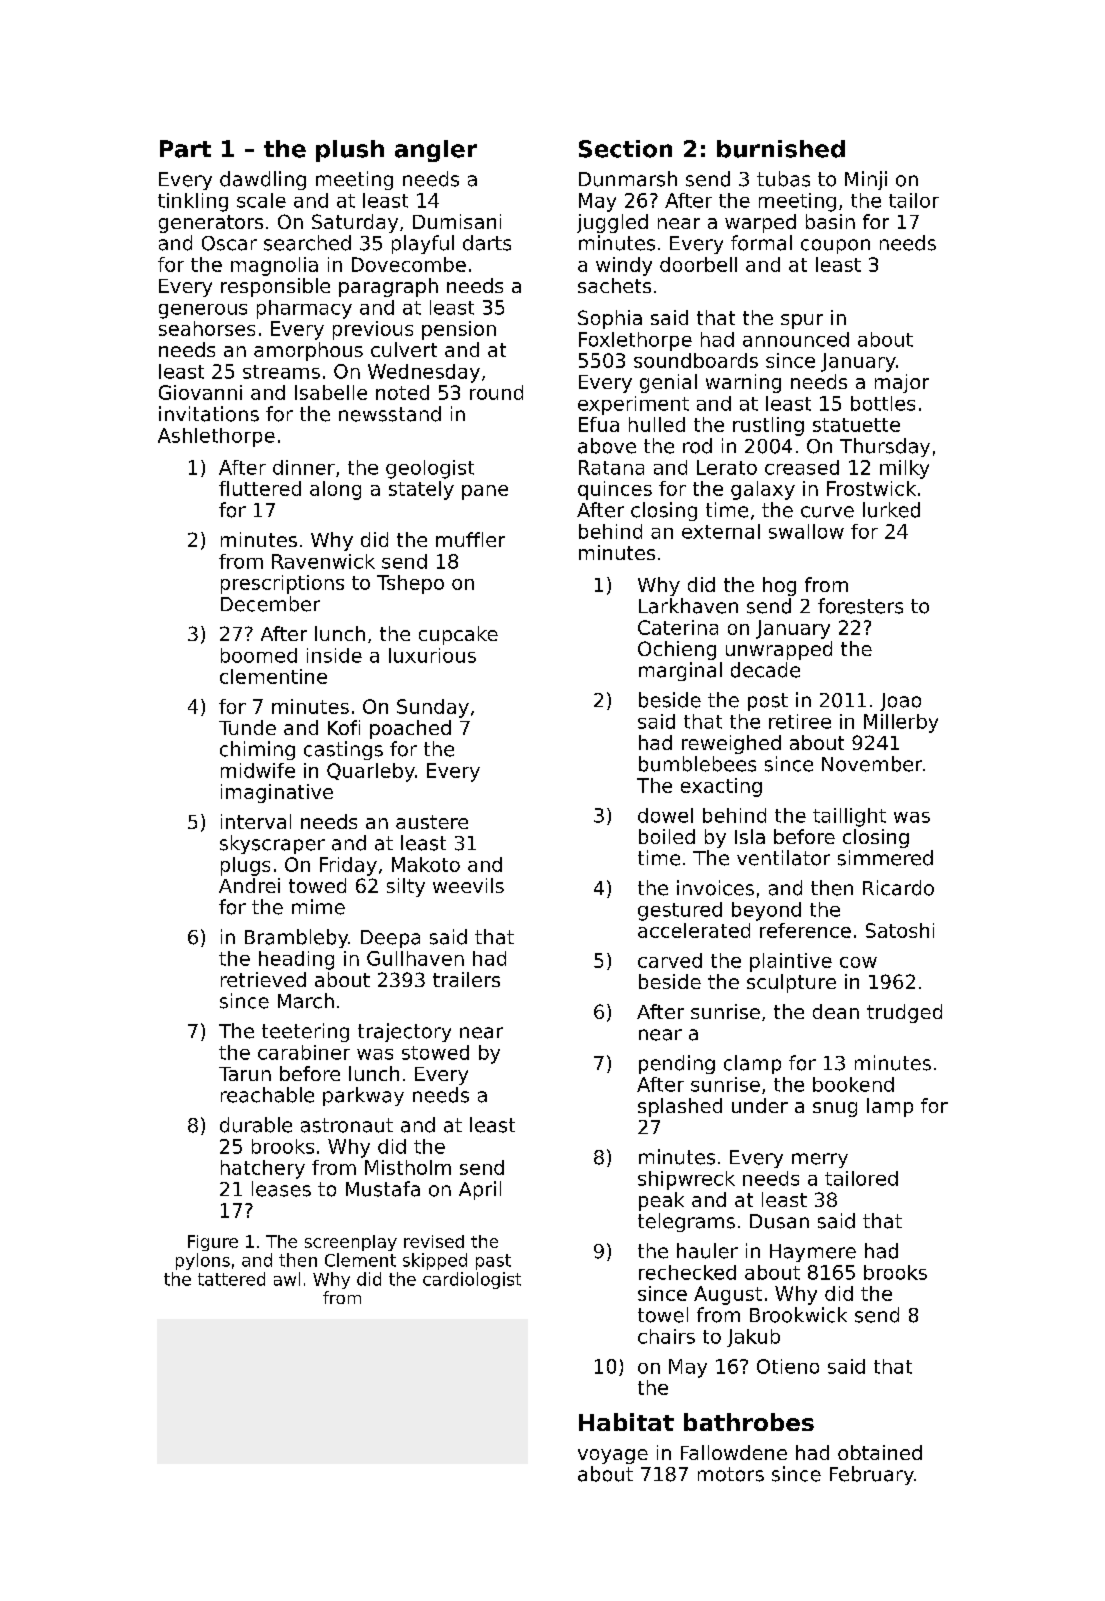 This page has width=1105, height=1601. Describe the element at coordinates (626, 1422) in the page. I see `Habitat` at that location.
